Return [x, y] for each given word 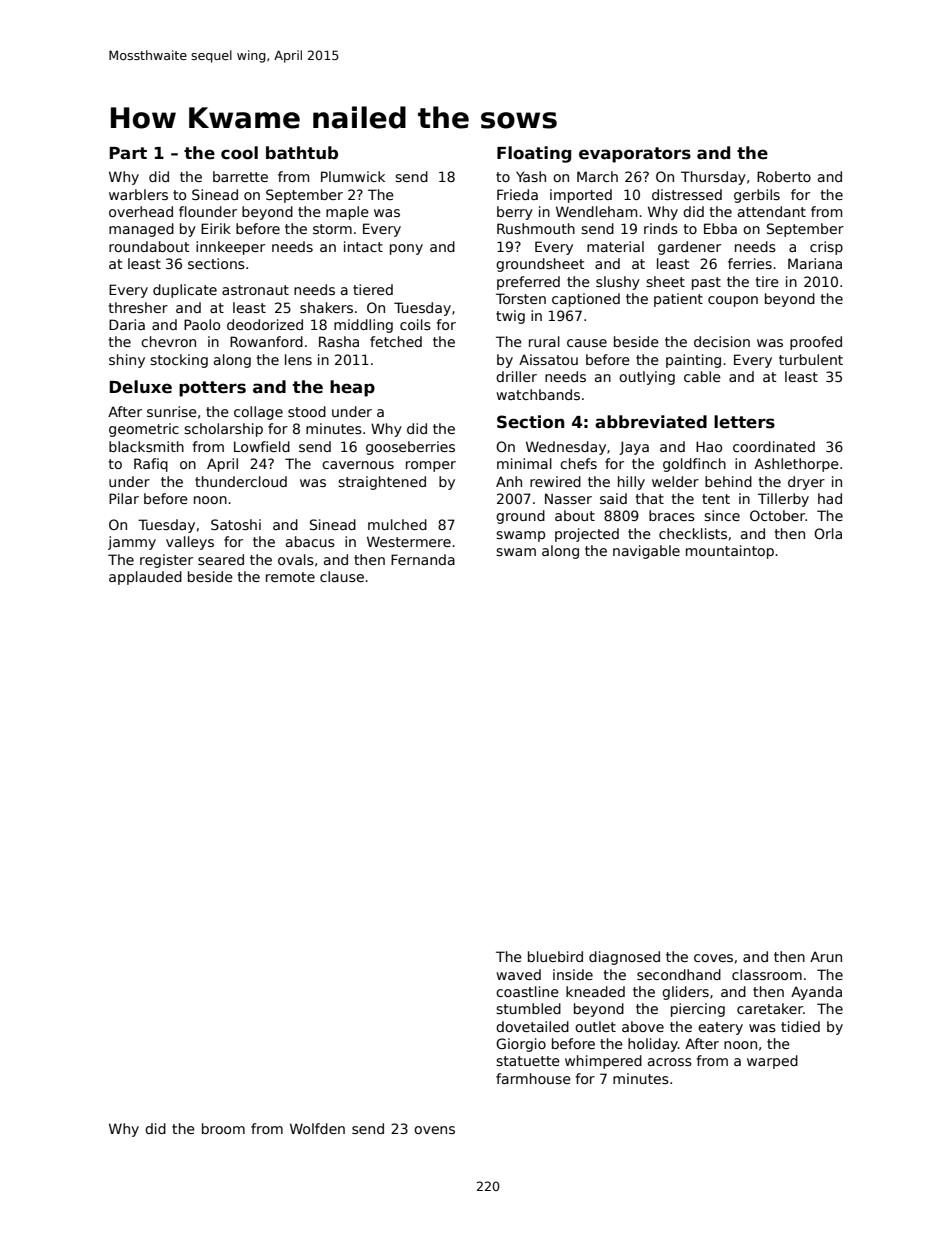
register [166, 561]
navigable [646, 552]
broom [223, 1128]
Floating [534, 154]
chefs [578, 463]
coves [713, 958]
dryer [806, 483]
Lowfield [262, 446]
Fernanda [423, 559]
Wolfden [317, 1128]
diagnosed [624, 958]
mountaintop [730, 552]
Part [128, 153]
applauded [145, 578]
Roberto [784, 176]
